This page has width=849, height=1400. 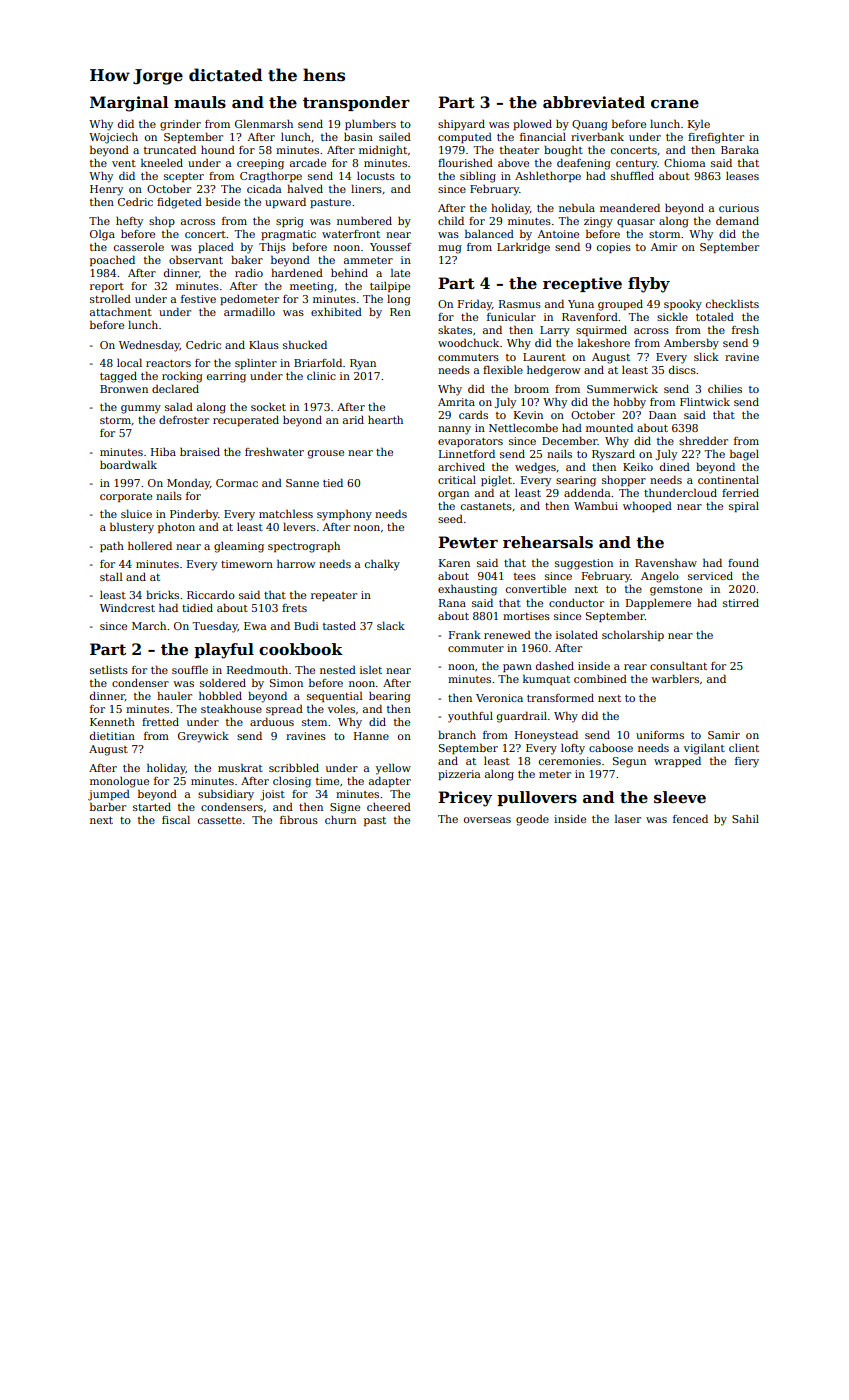 What do you see at coordinates (390, 287) in the page?
I see `tailpipe` at bounding box center [390, 287].
